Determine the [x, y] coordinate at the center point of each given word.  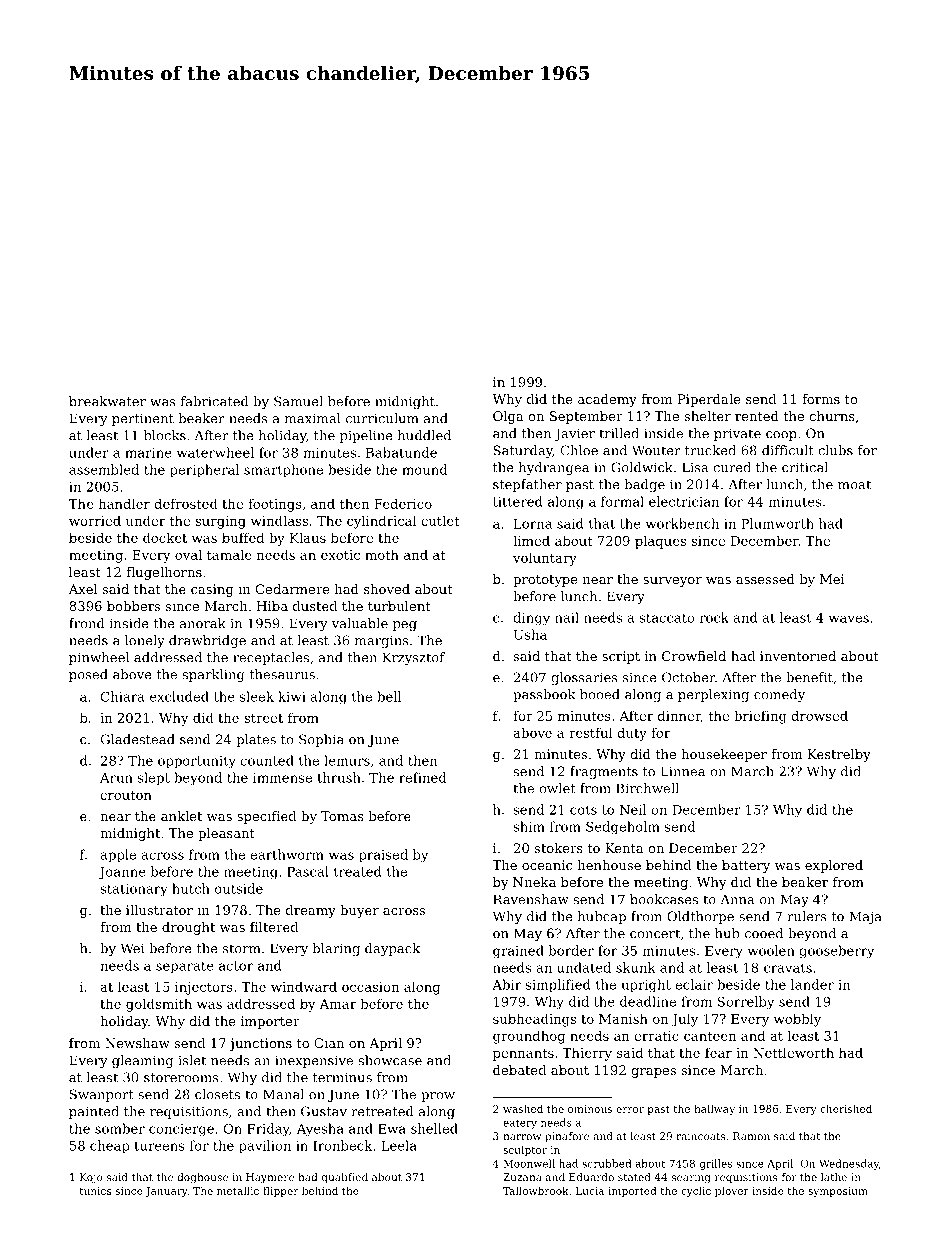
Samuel [298, 401]
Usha [530, 634]
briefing [760, 717]
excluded [179, 696]
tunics [96, 1191]
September [586, 417]
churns [832, 416]
